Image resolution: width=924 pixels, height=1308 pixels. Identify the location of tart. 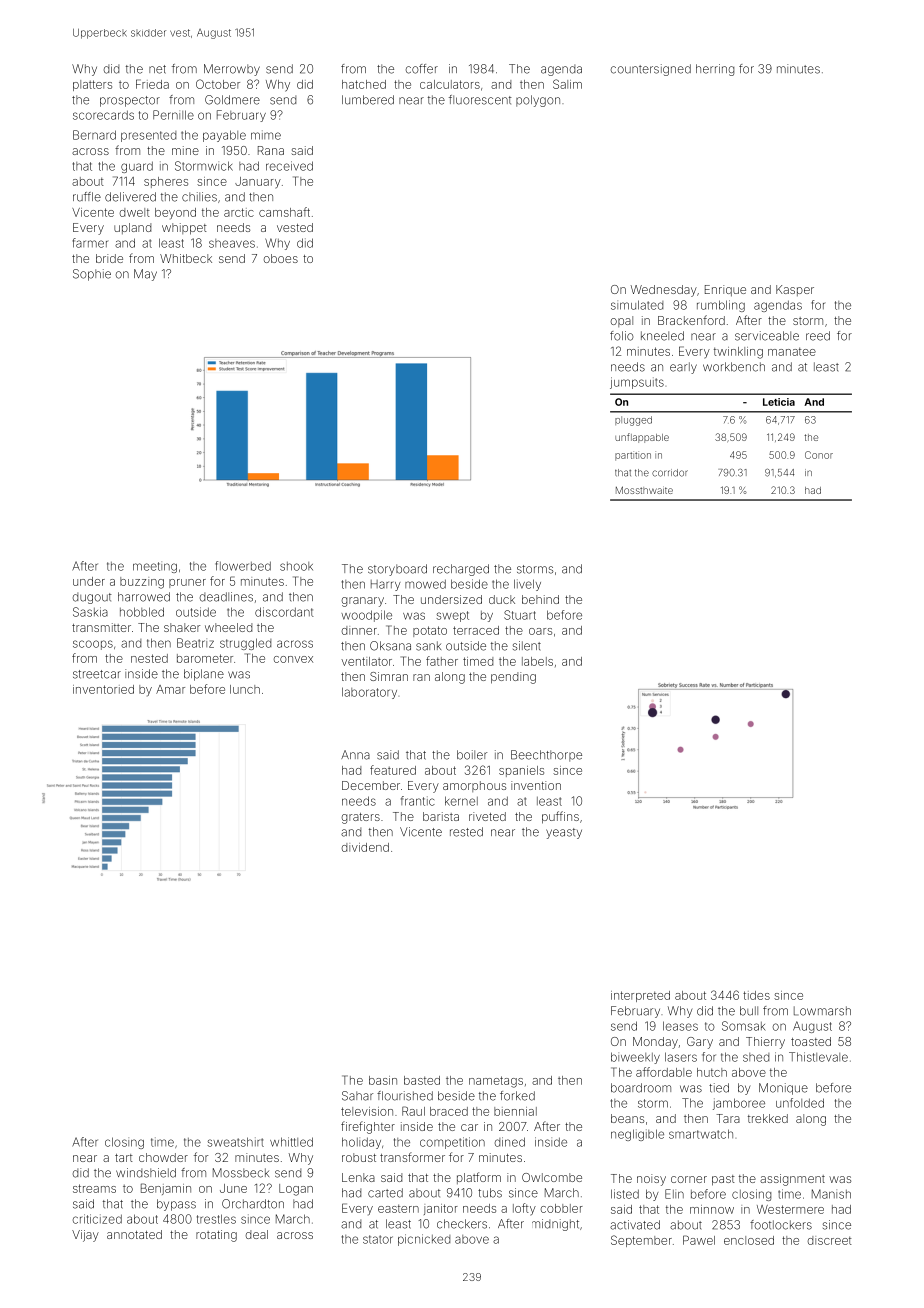
(124, 1158).
